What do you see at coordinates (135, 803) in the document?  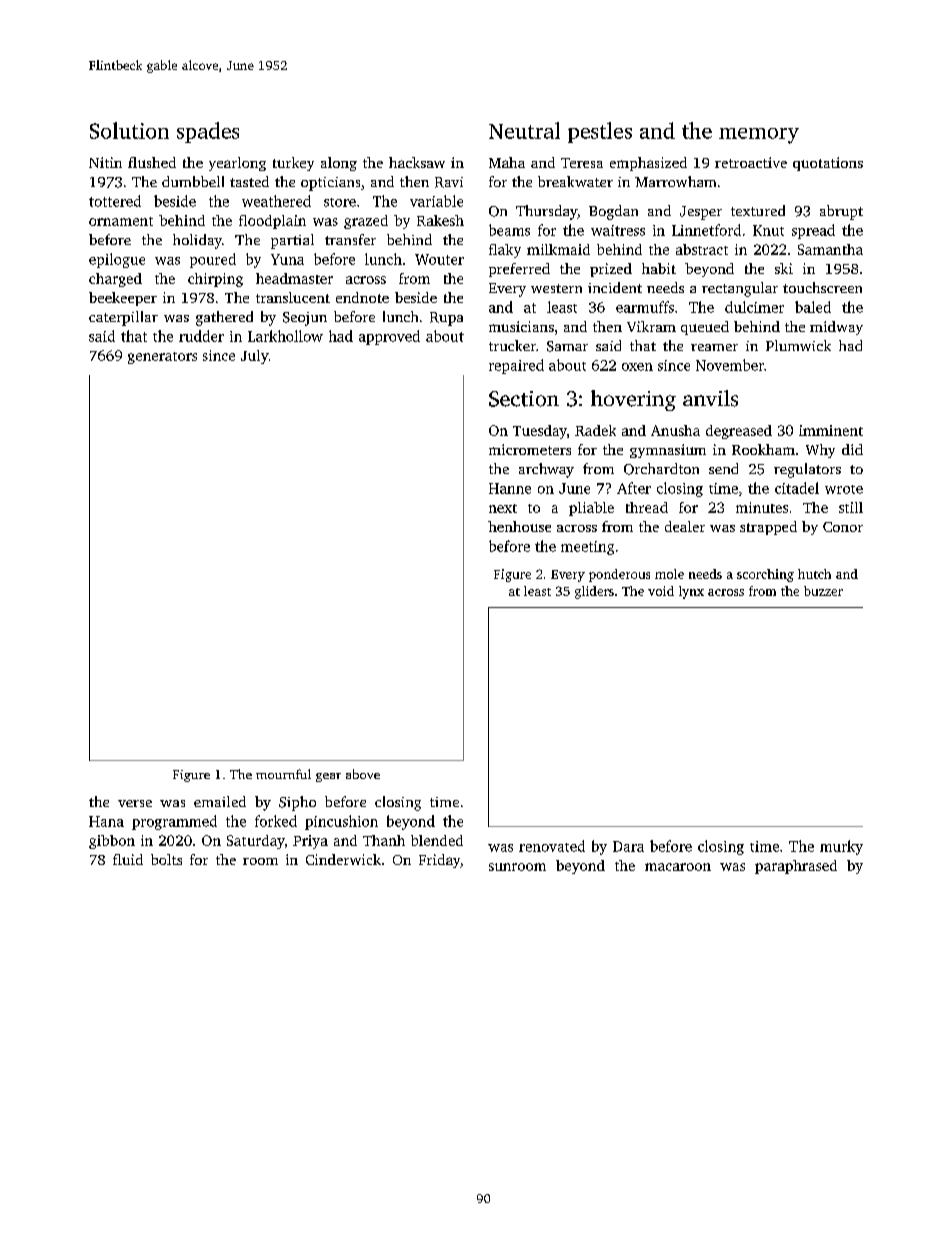 I see `verse` at bounding box center [135, 803].
